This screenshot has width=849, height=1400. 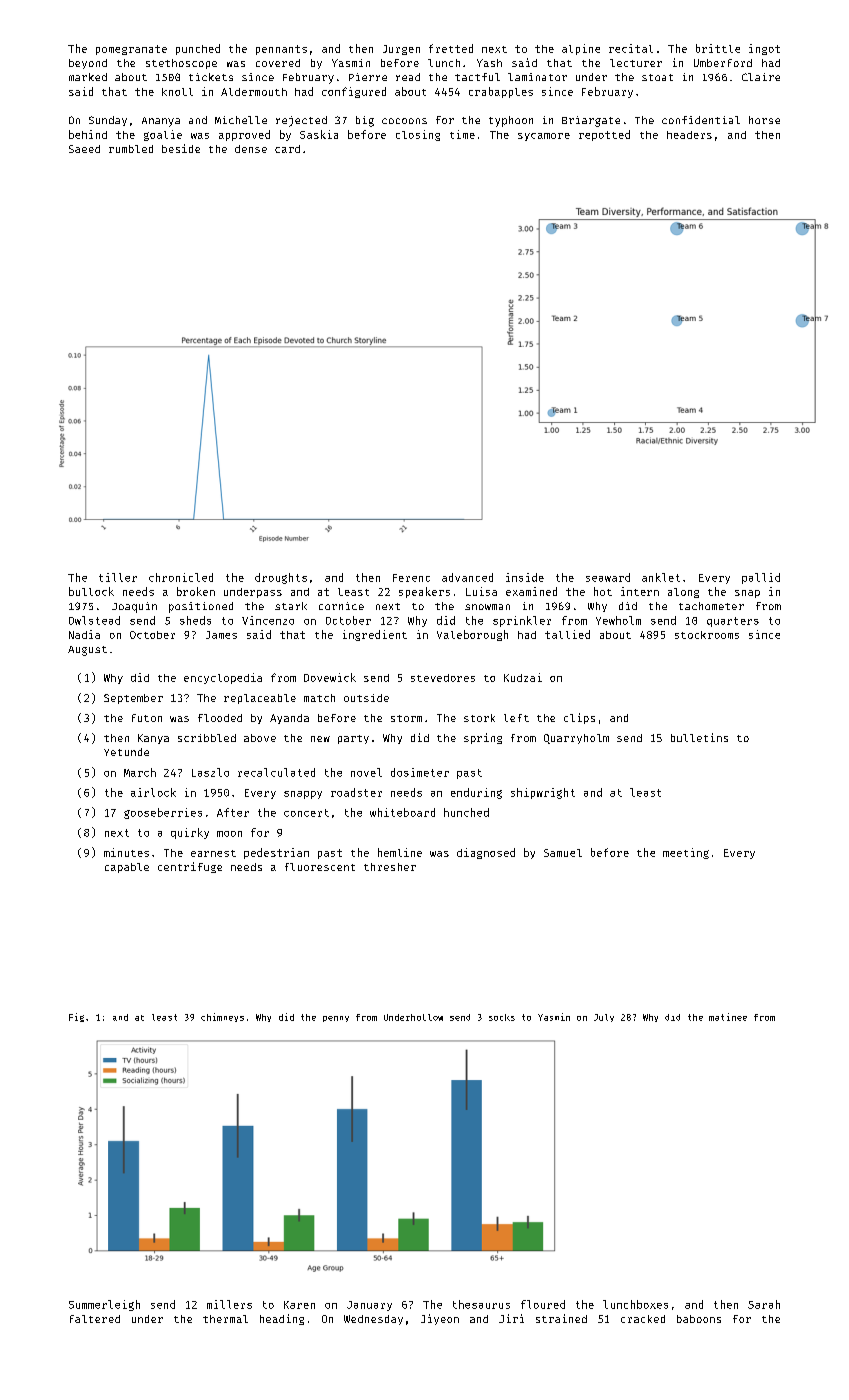 I want to click on Aldermouth, so click(x=254, y=92).
